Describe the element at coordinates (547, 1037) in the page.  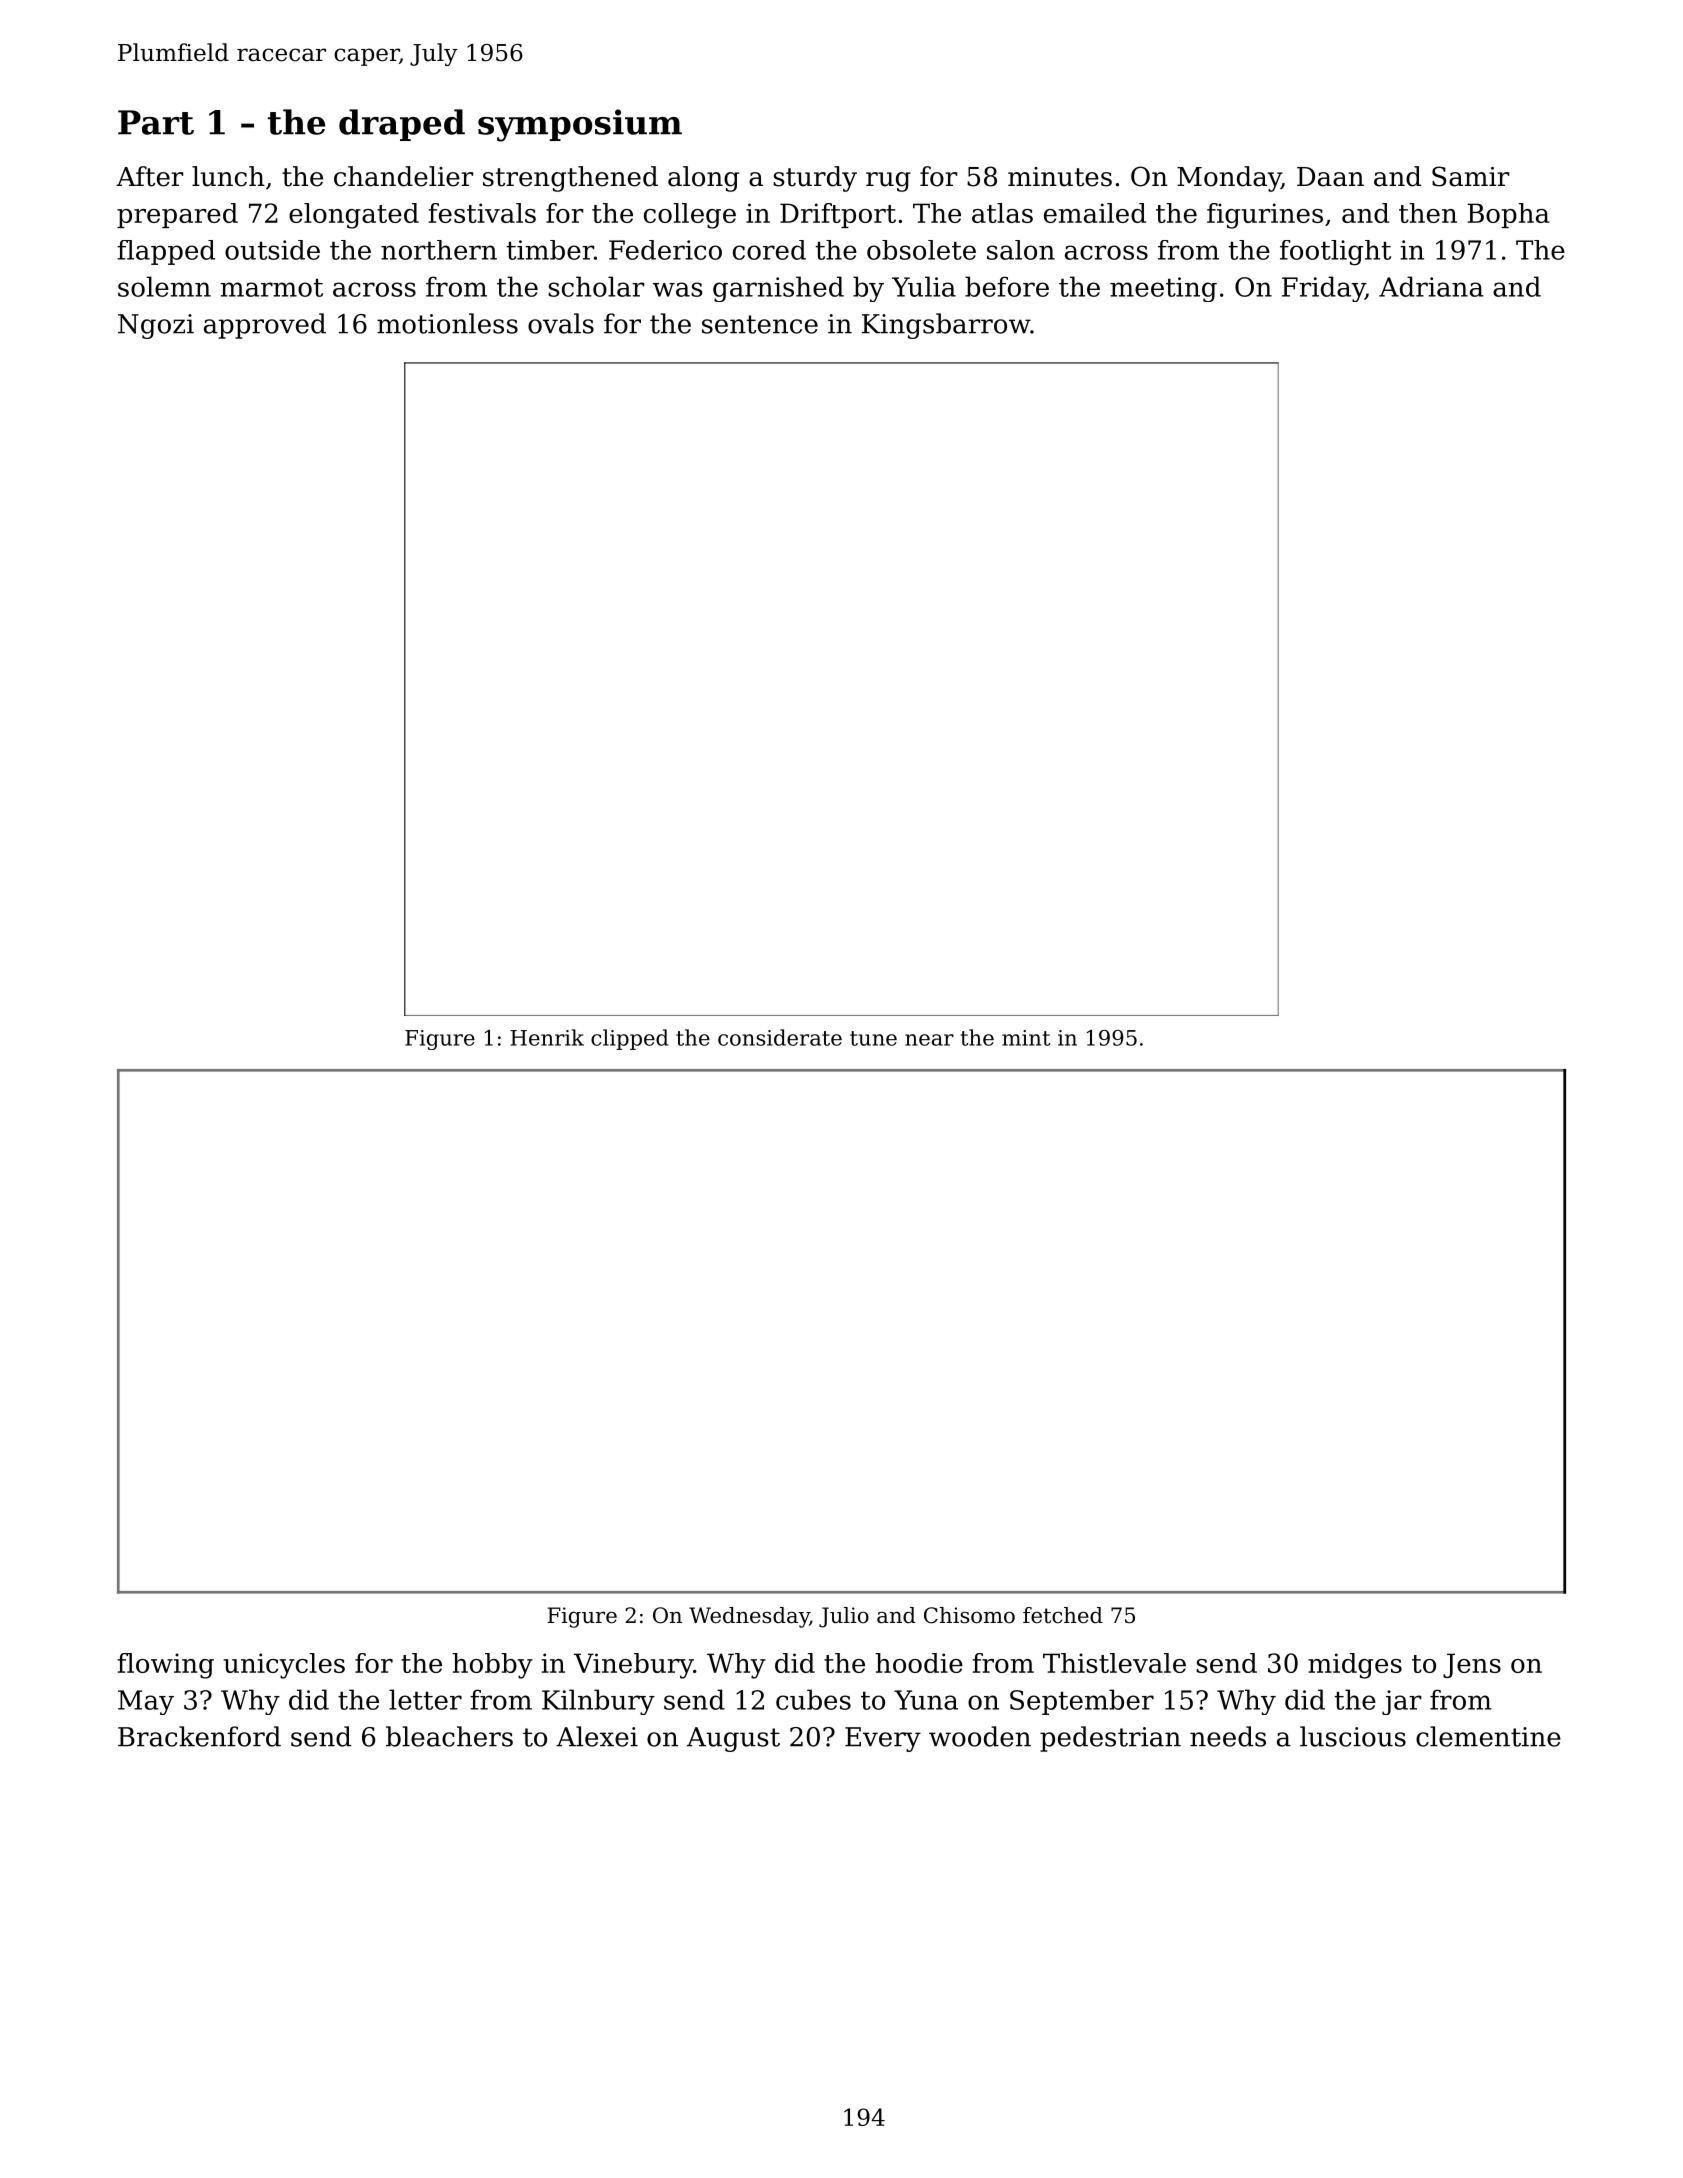
I see `Henrik` at that location.
